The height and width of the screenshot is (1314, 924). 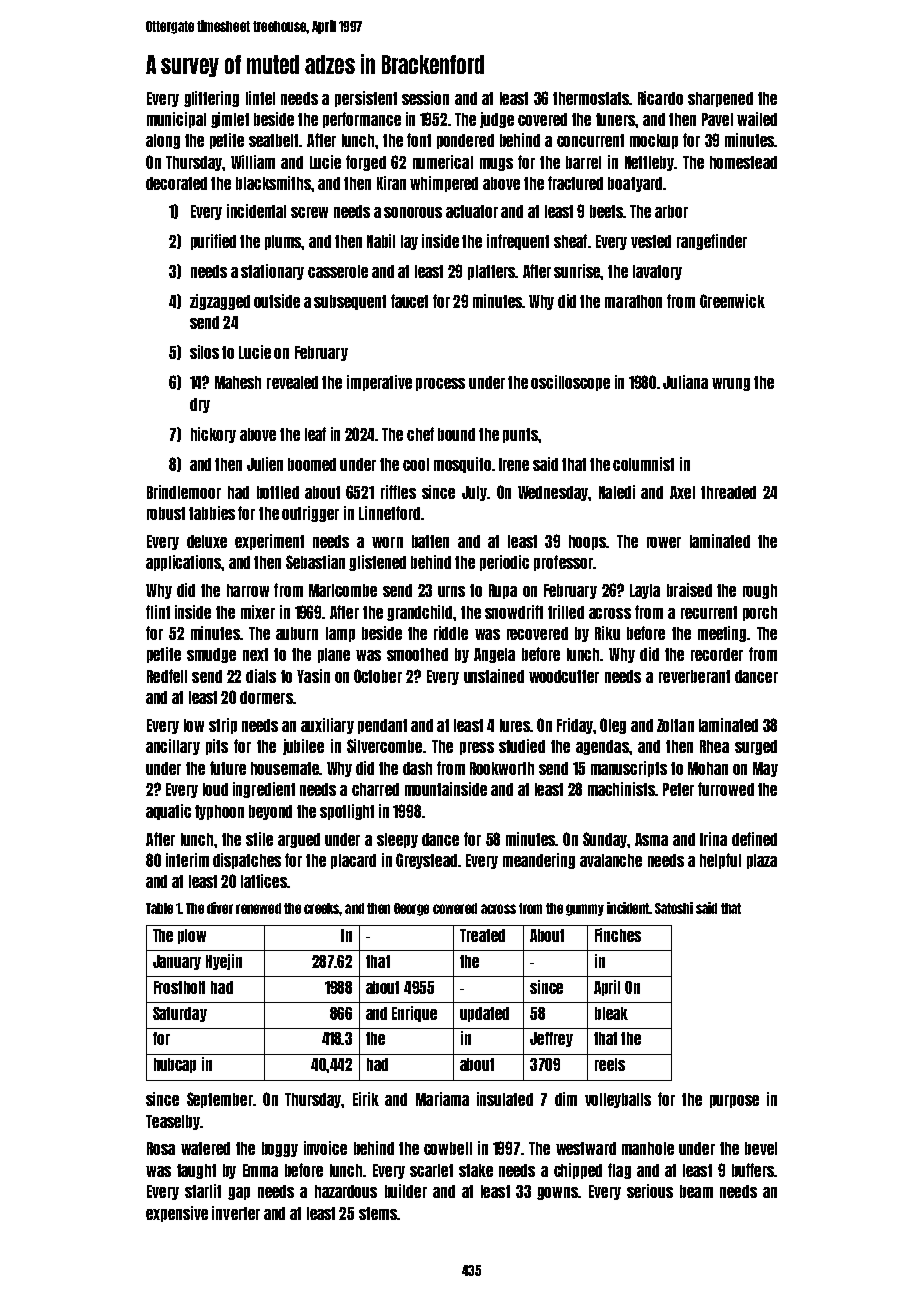 I want to click on updated, so click(x=484, y=1014).
